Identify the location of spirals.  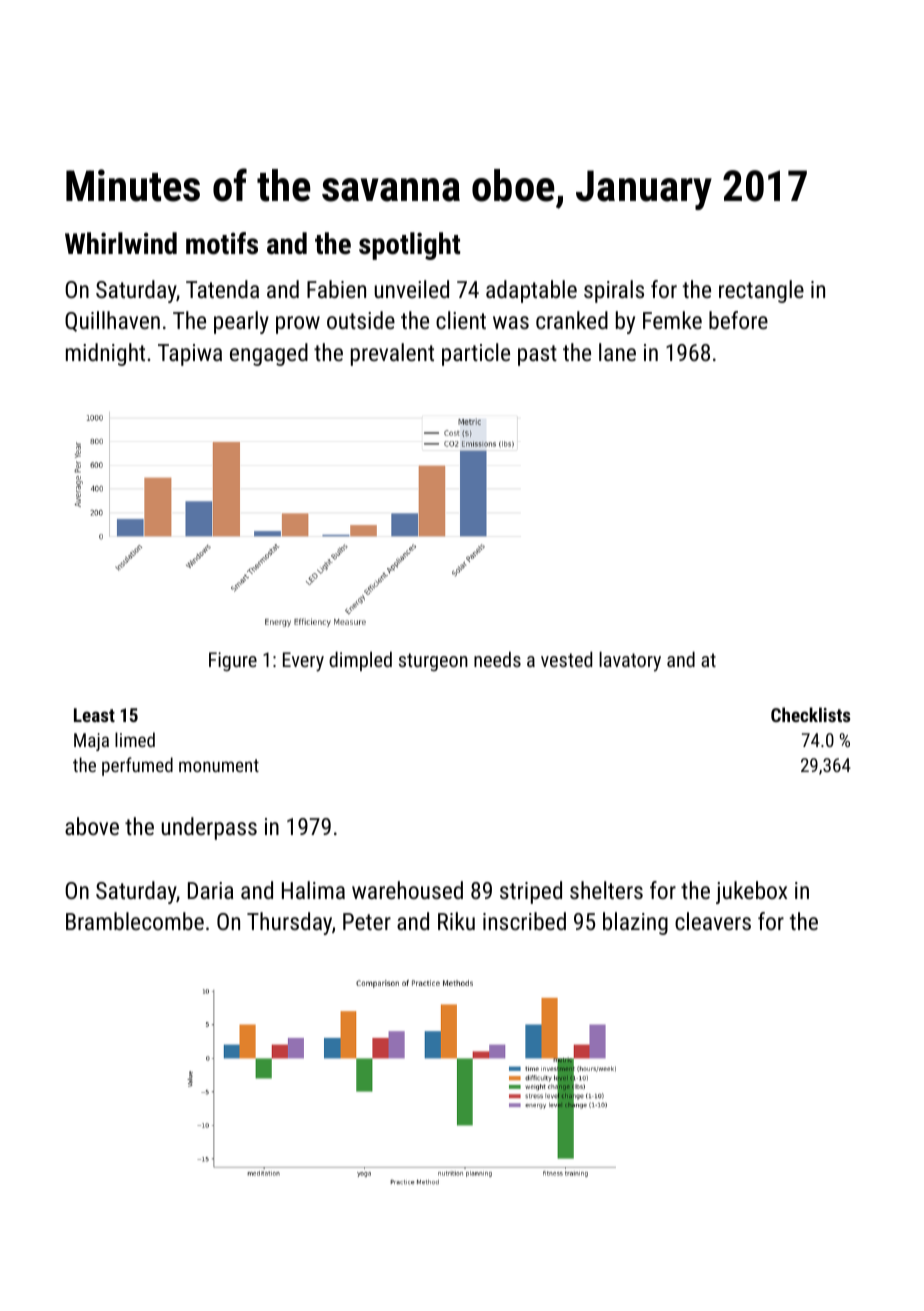
(614, 291).
